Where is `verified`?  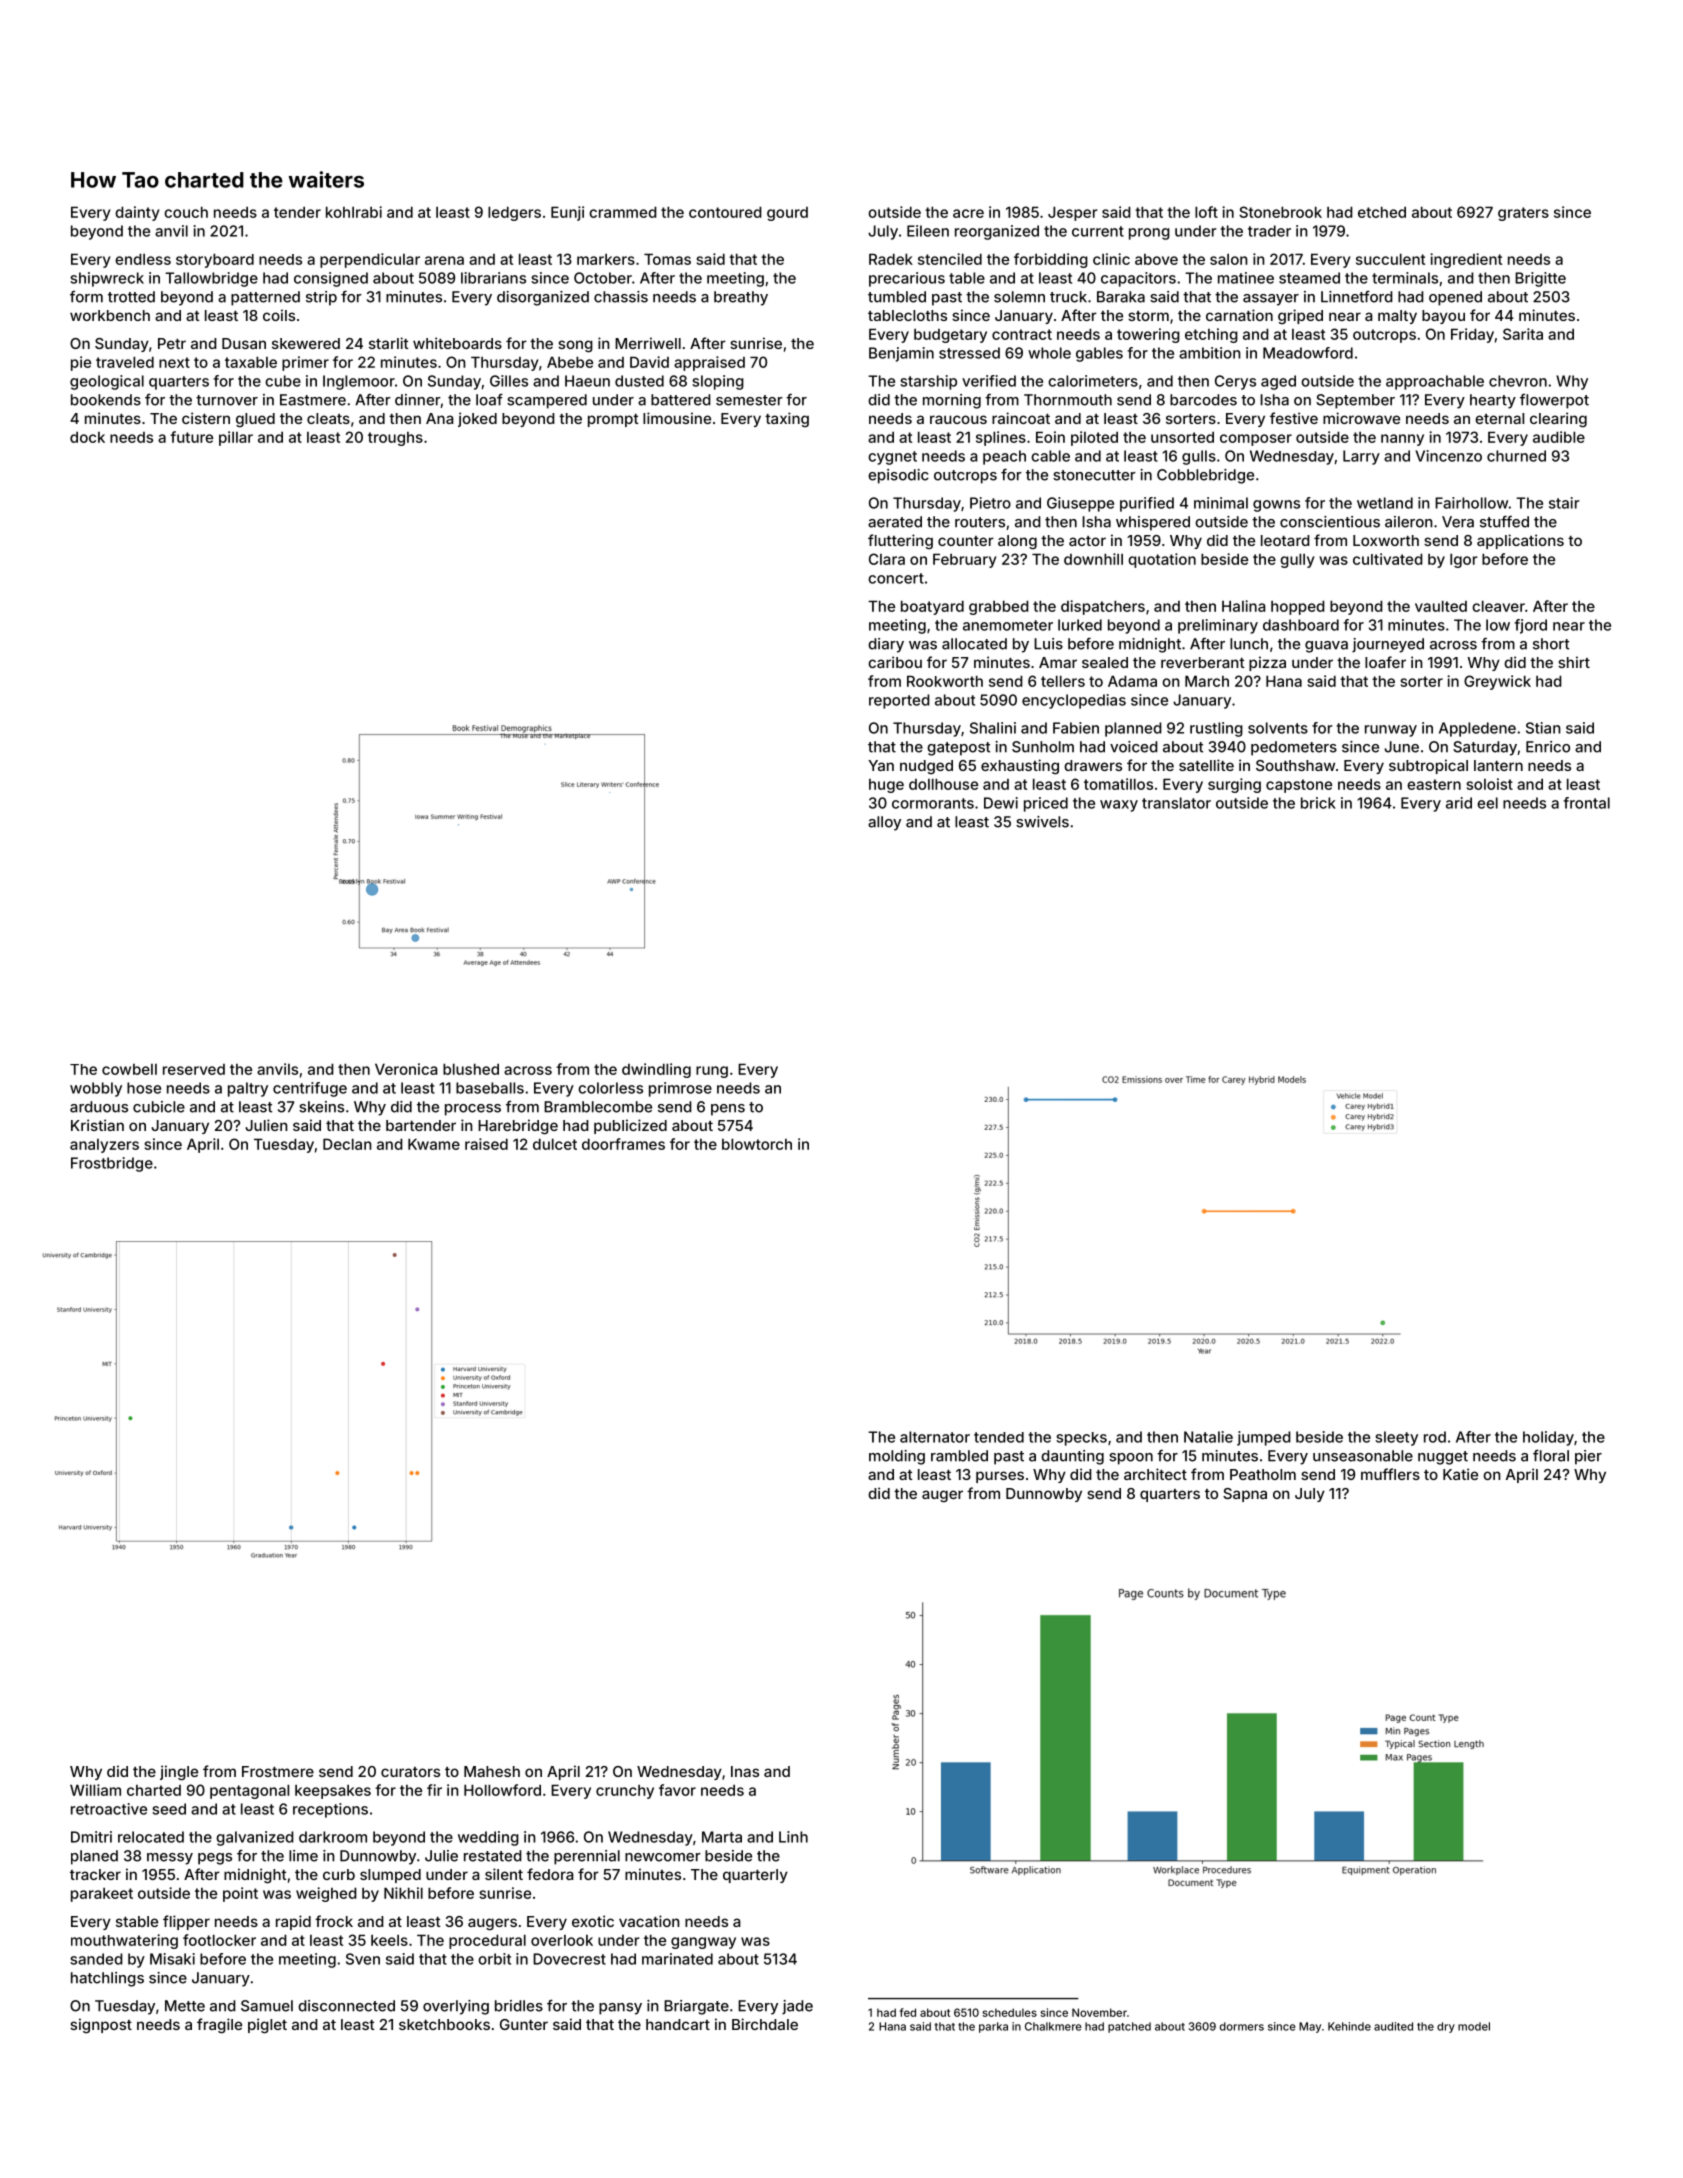 verified is located at coordinates (989, 381).
